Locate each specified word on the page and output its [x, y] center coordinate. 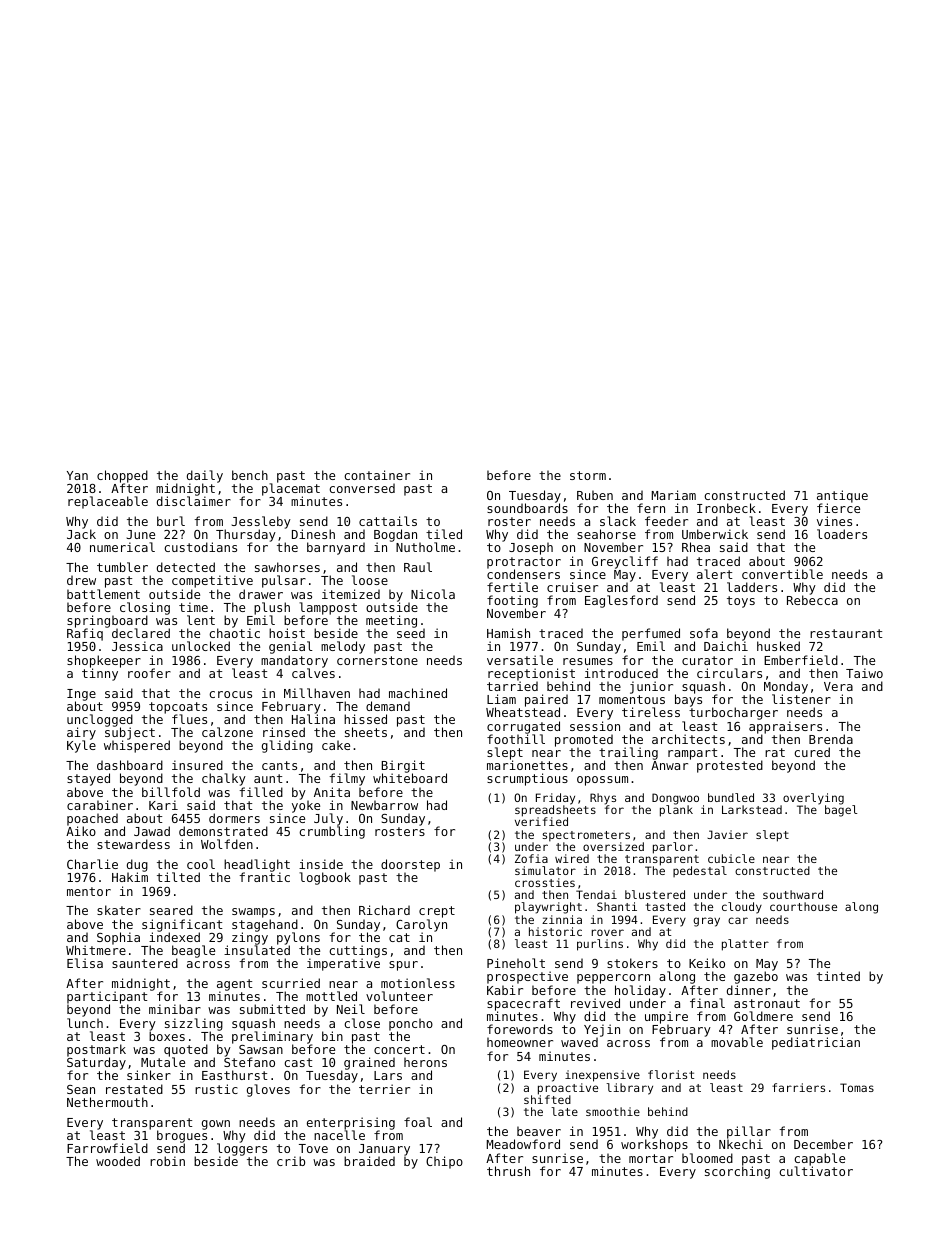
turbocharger [733, 714]
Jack [81, 534]
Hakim [130, 877]
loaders [842, 534]
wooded [118, 1161]
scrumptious [527, 779]
